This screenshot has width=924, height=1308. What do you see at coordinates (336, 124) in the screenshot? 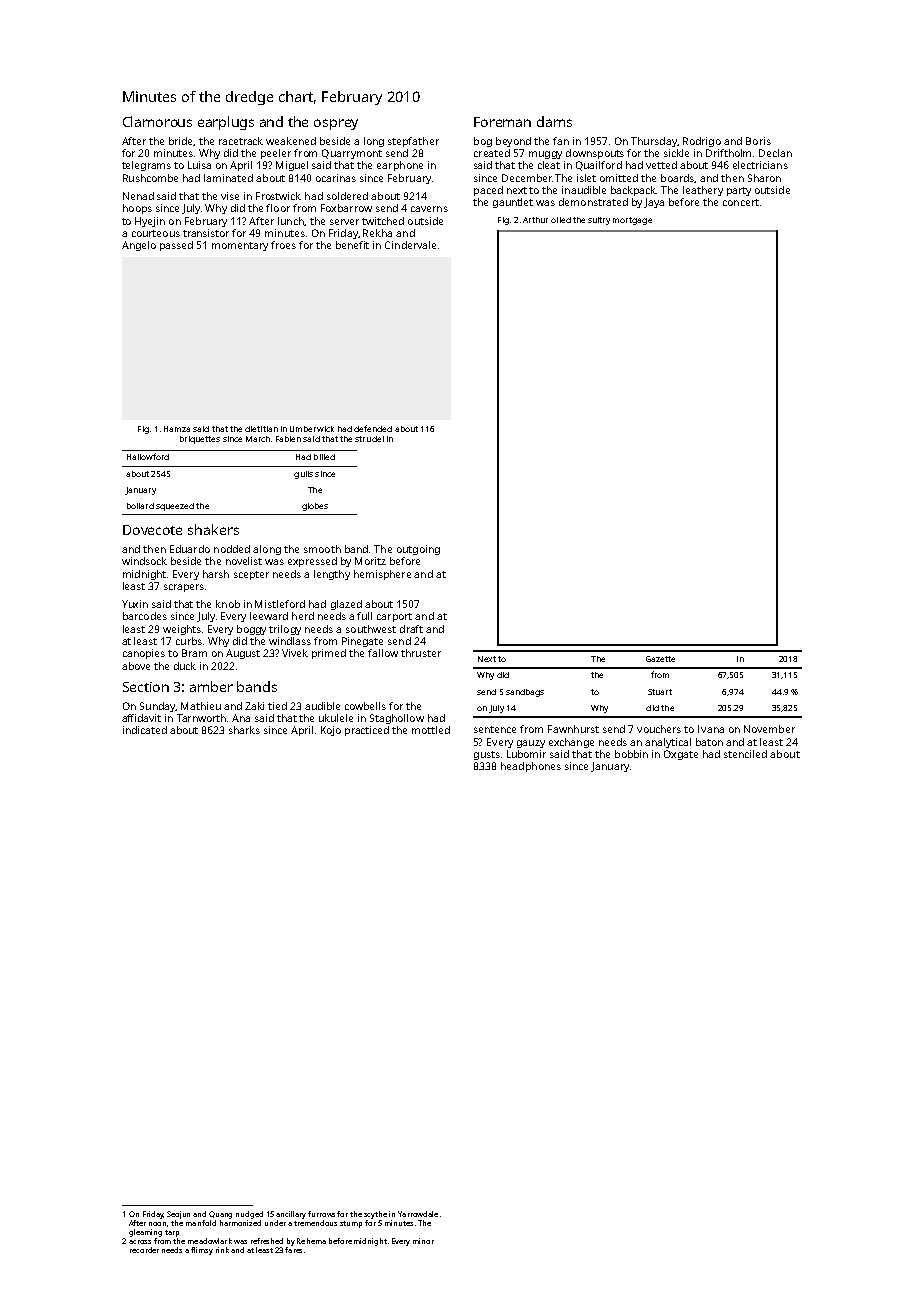
I see `osprey` at bounding box center [336, 124].
